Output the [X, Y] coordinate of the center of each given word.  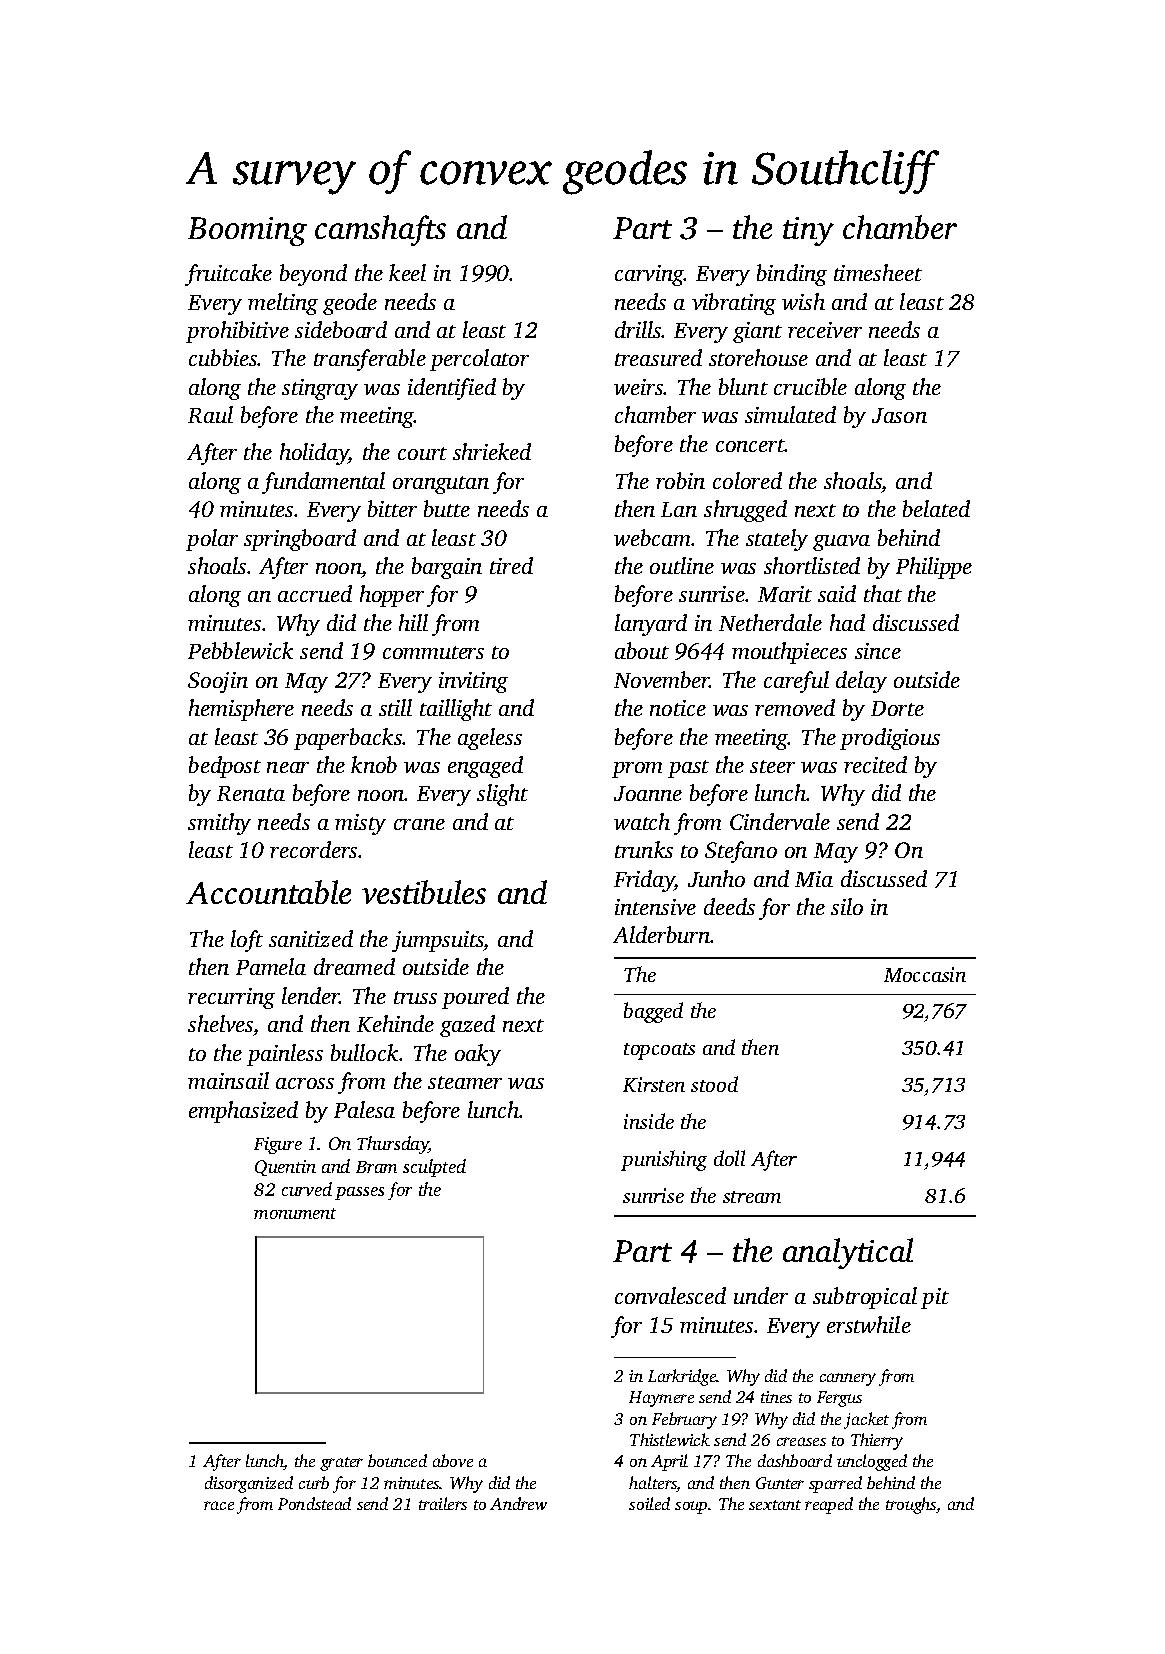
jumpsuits [438, 941]
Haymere [661, 1399]
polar [212, 540]
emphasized [243, 1112]
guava [841, 543]
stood [714, 1084]
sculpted [434, 1168]
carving [649, 275]
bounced [397, 1460]
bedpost [225, 767]
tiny [808, 231]
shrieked [492, 451]
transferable [370, 360]
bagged [653, 1012]
